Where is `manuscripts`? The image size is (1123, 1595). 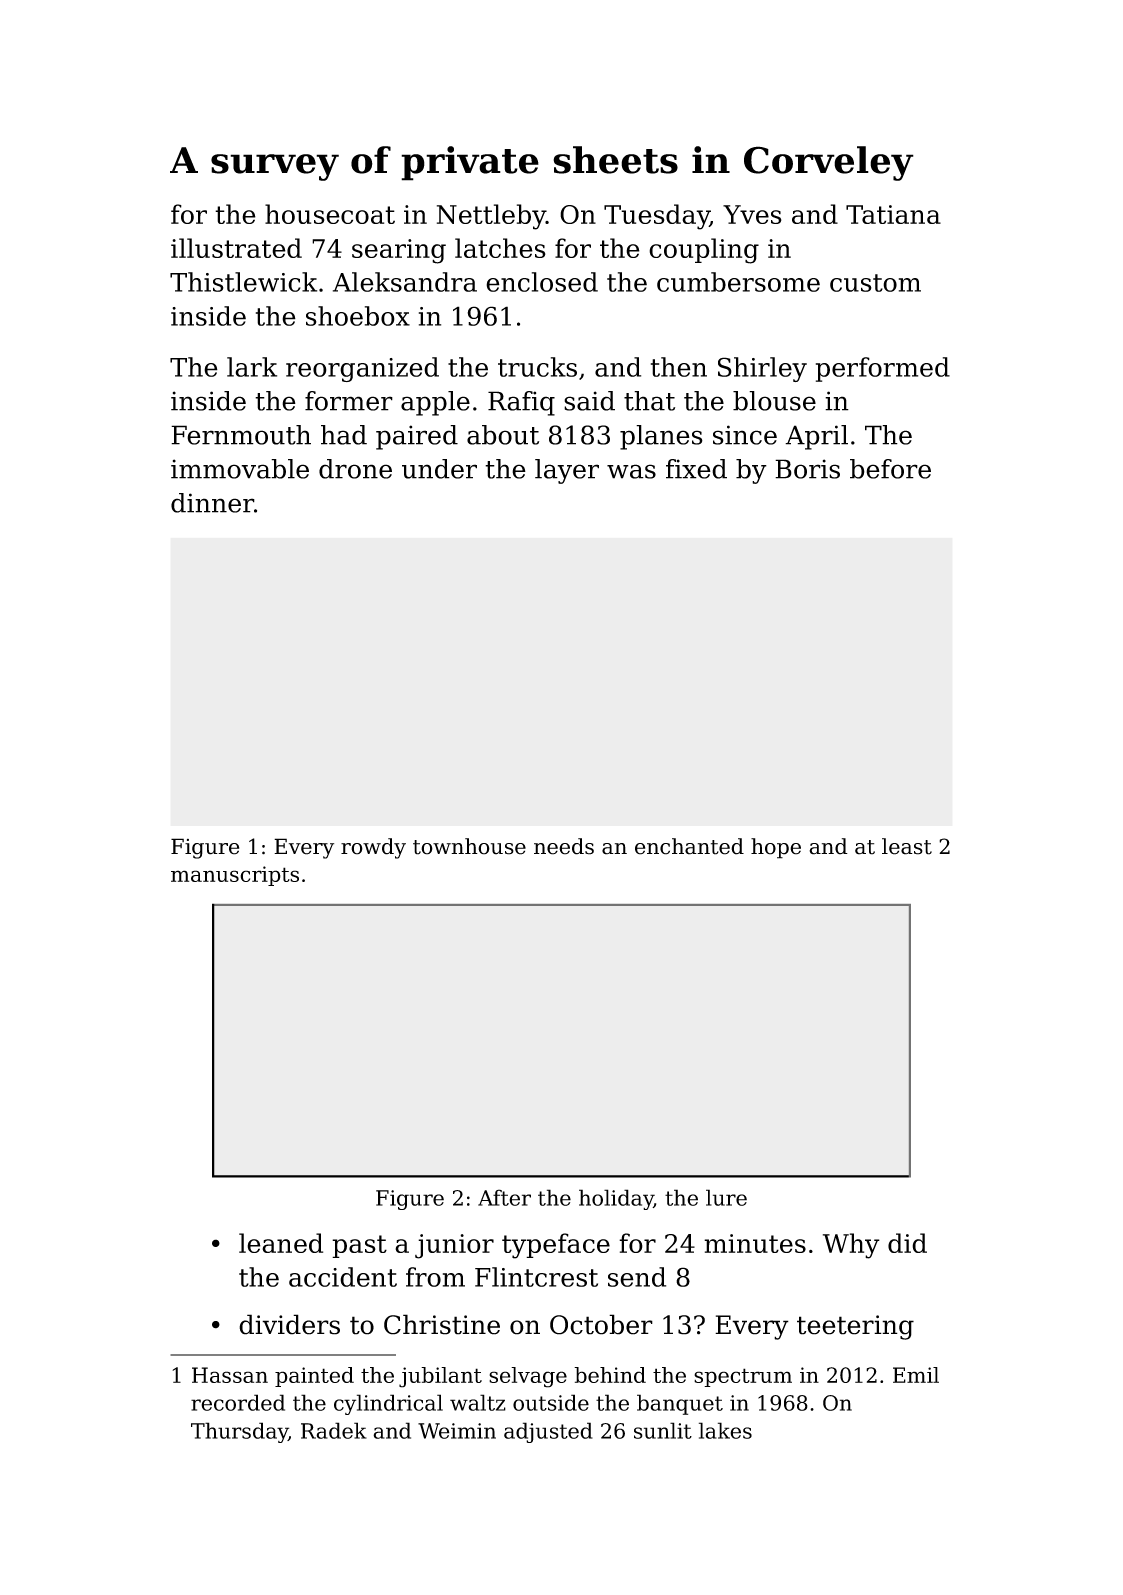
manuscripts is located at coordinates (235, 876).
